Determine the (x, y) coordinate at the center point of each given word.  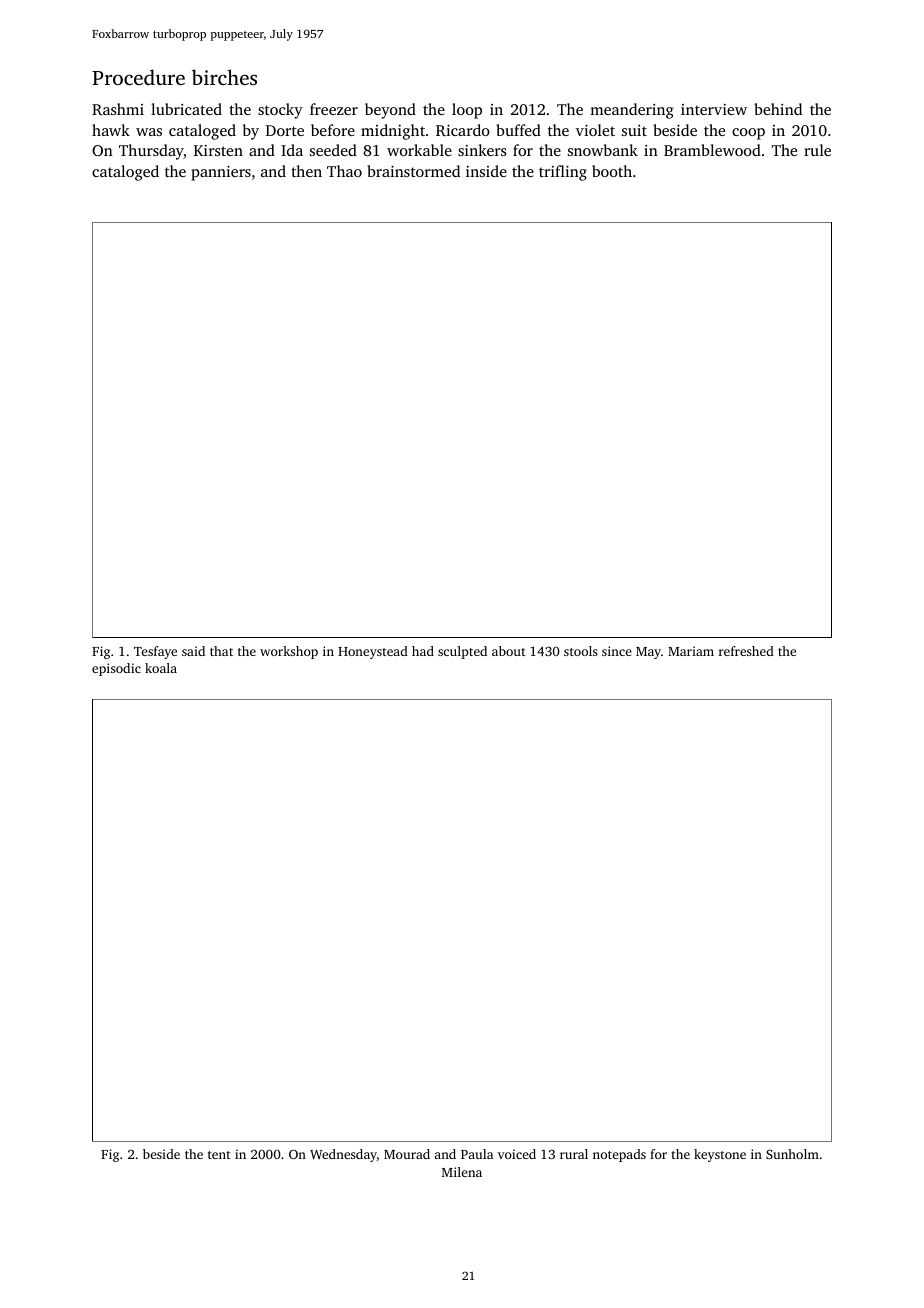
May (648, 653)
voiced (517, 1154)
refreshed (746, 651)
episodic (116, 669)
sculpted (462, 652)
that (221, 651)
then (306, 171)
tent (219, 1155)
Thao (344, 171)
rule (817, 150)
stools (581, 651)
